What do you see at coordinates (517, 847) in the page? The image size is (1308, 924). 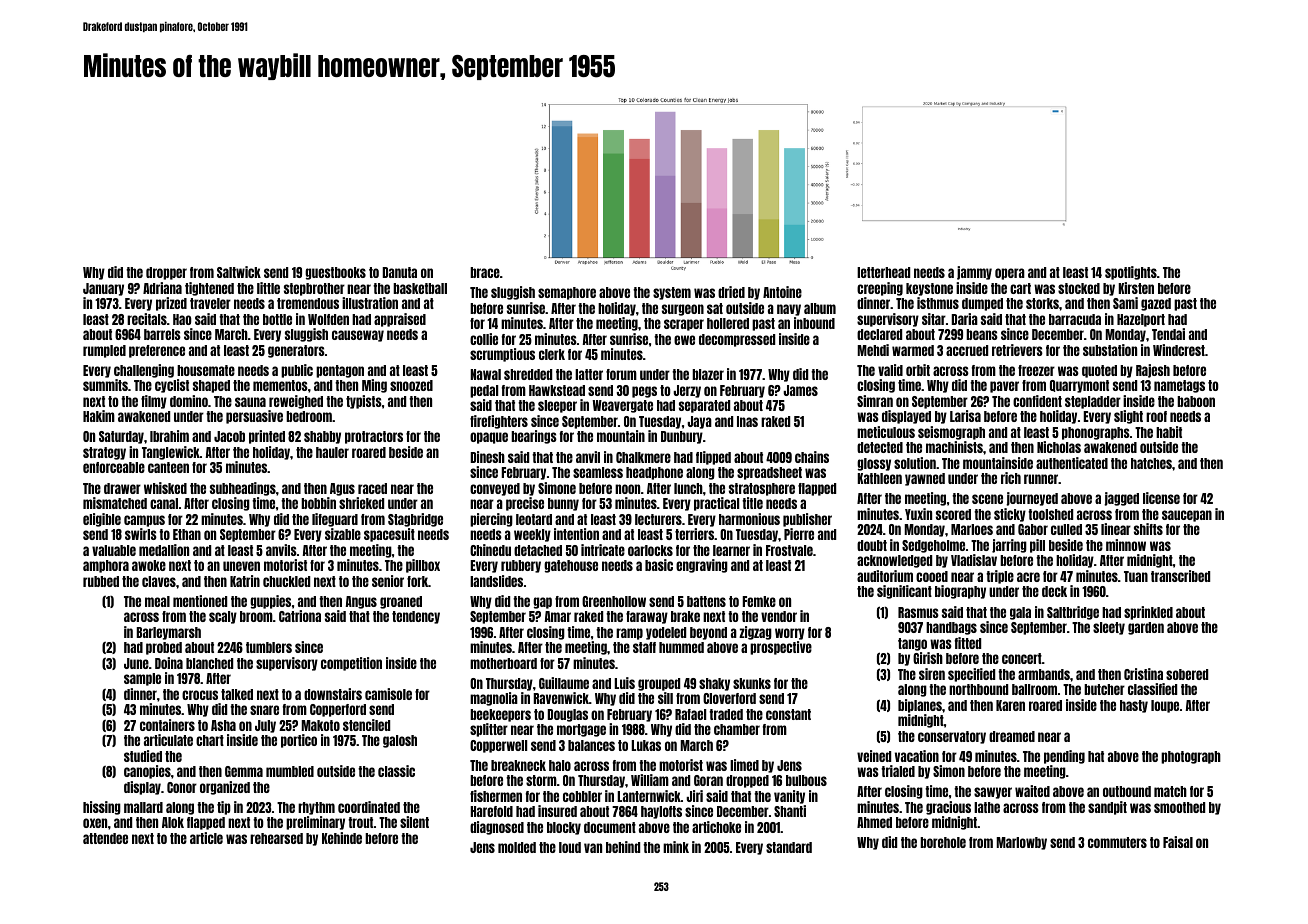 I see `molded` at bounding box center [517, 847].
